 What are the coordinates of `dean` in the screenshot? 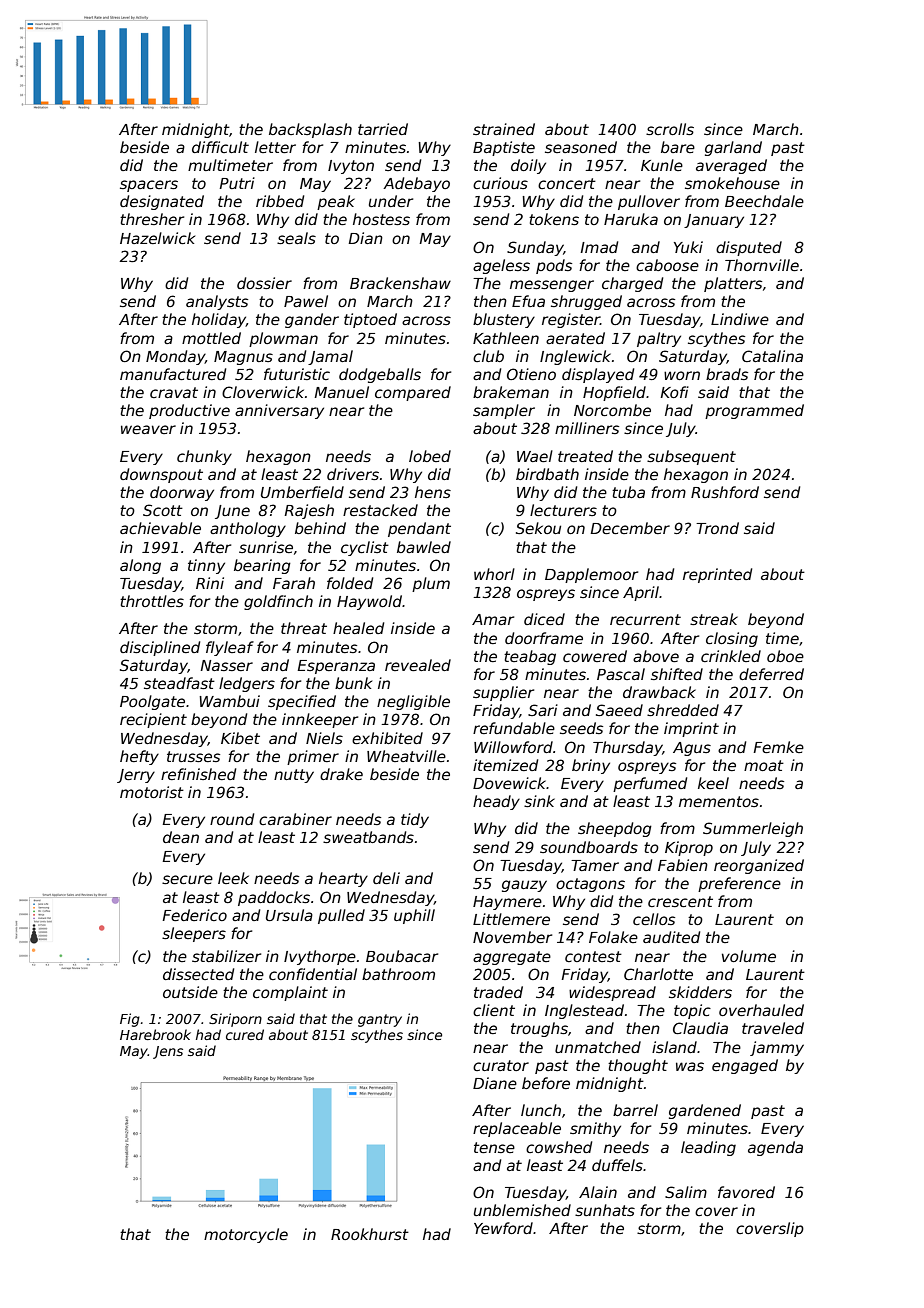 It's located at (181, 837).
